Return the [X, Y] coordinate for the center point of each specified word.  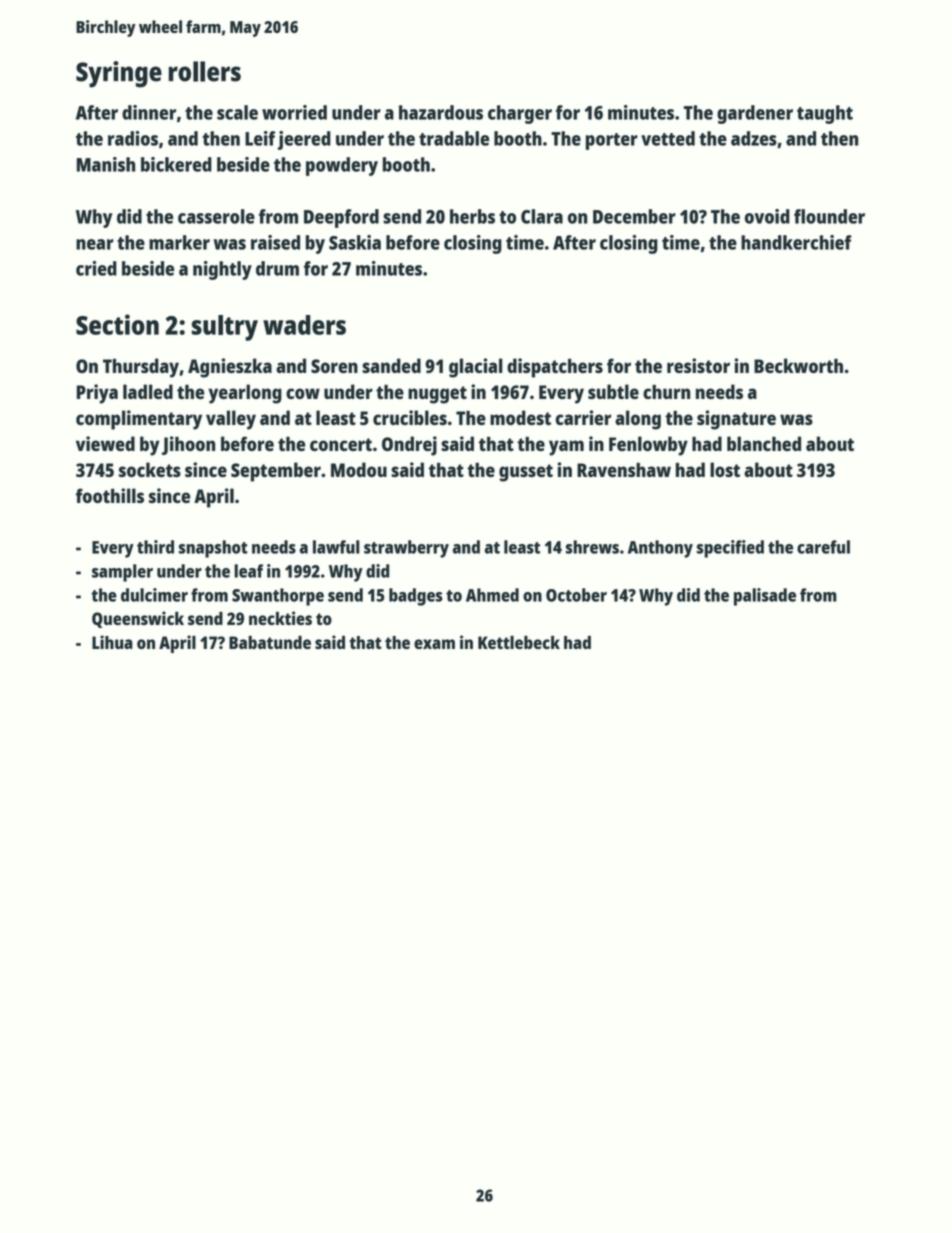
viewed [105, 443]
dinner [149, 112]
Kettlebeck [519, 642]
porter [612, 141]
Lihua [112, 642]
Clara [542, 216]
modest [520, 417]
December [634, 216]
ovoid [767, 216]
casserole [216, 216]
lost [725, 469]
